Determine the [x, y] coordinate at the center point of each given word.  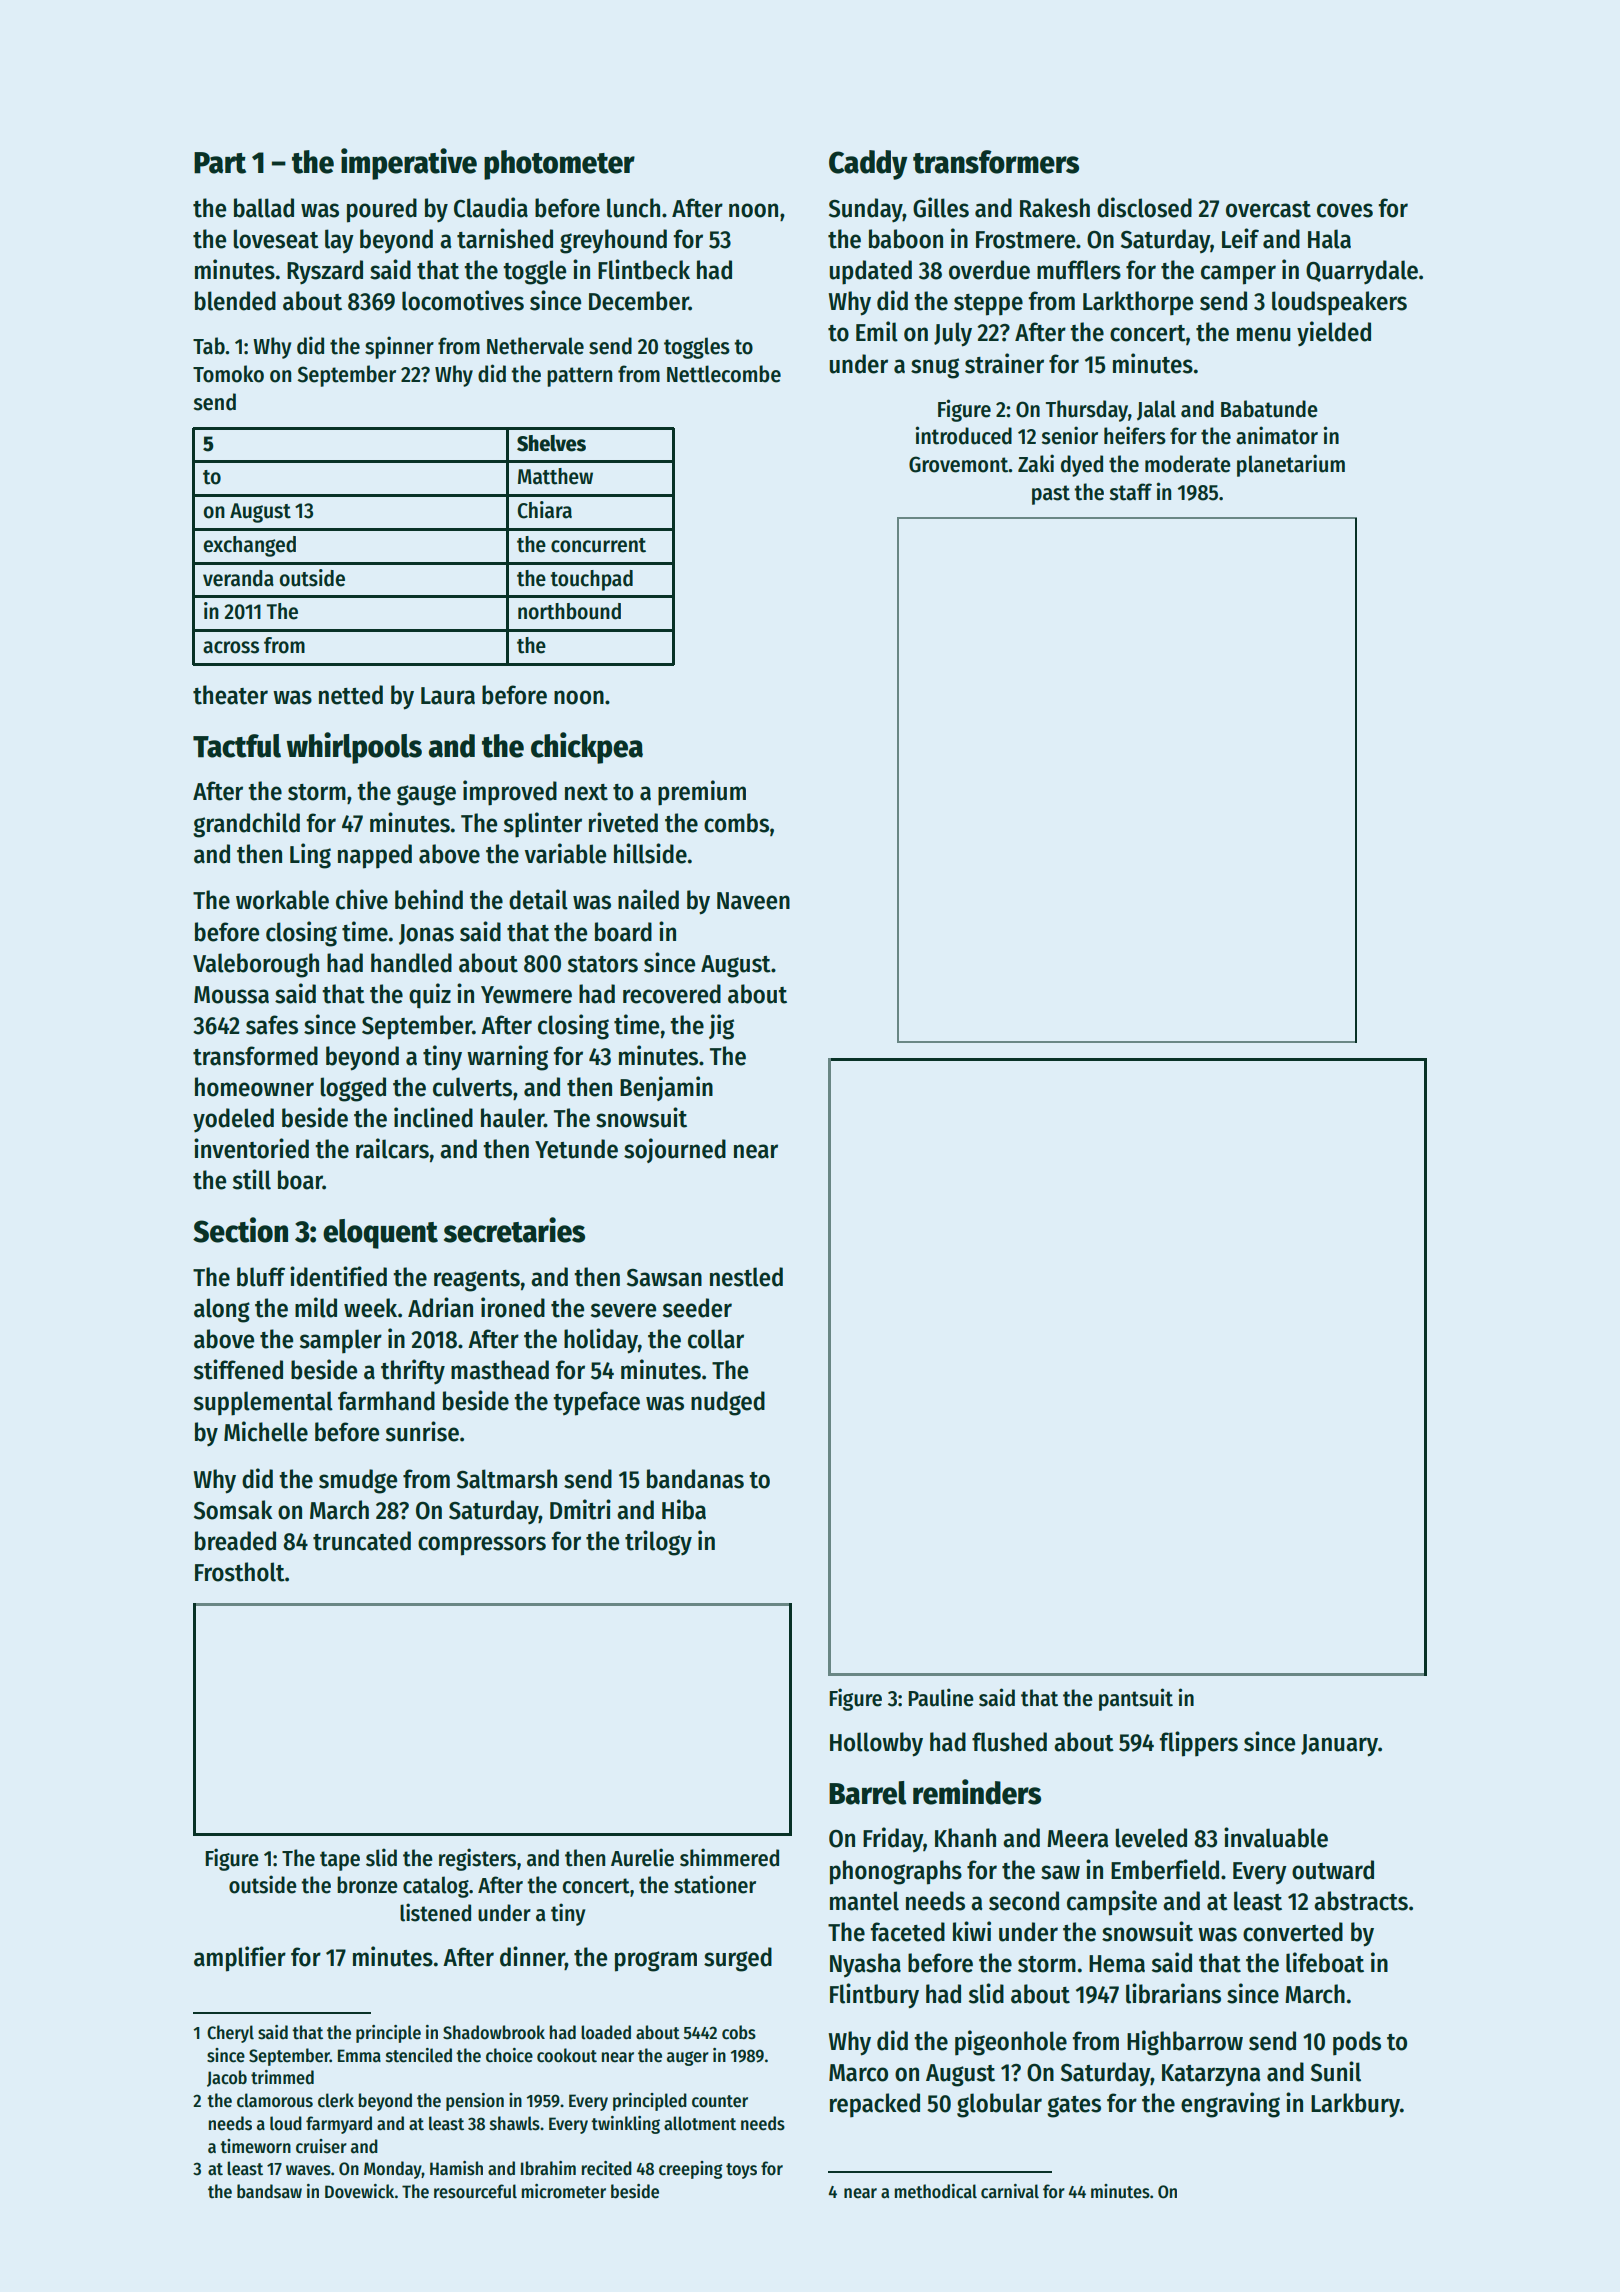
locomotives [463, 300]
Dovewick [359, 2191]
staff [1130, 492]
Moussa [231, 995]
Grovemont [959, 464]
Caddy [868, 165]
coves [1345, 210]
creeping [691, 2170]
